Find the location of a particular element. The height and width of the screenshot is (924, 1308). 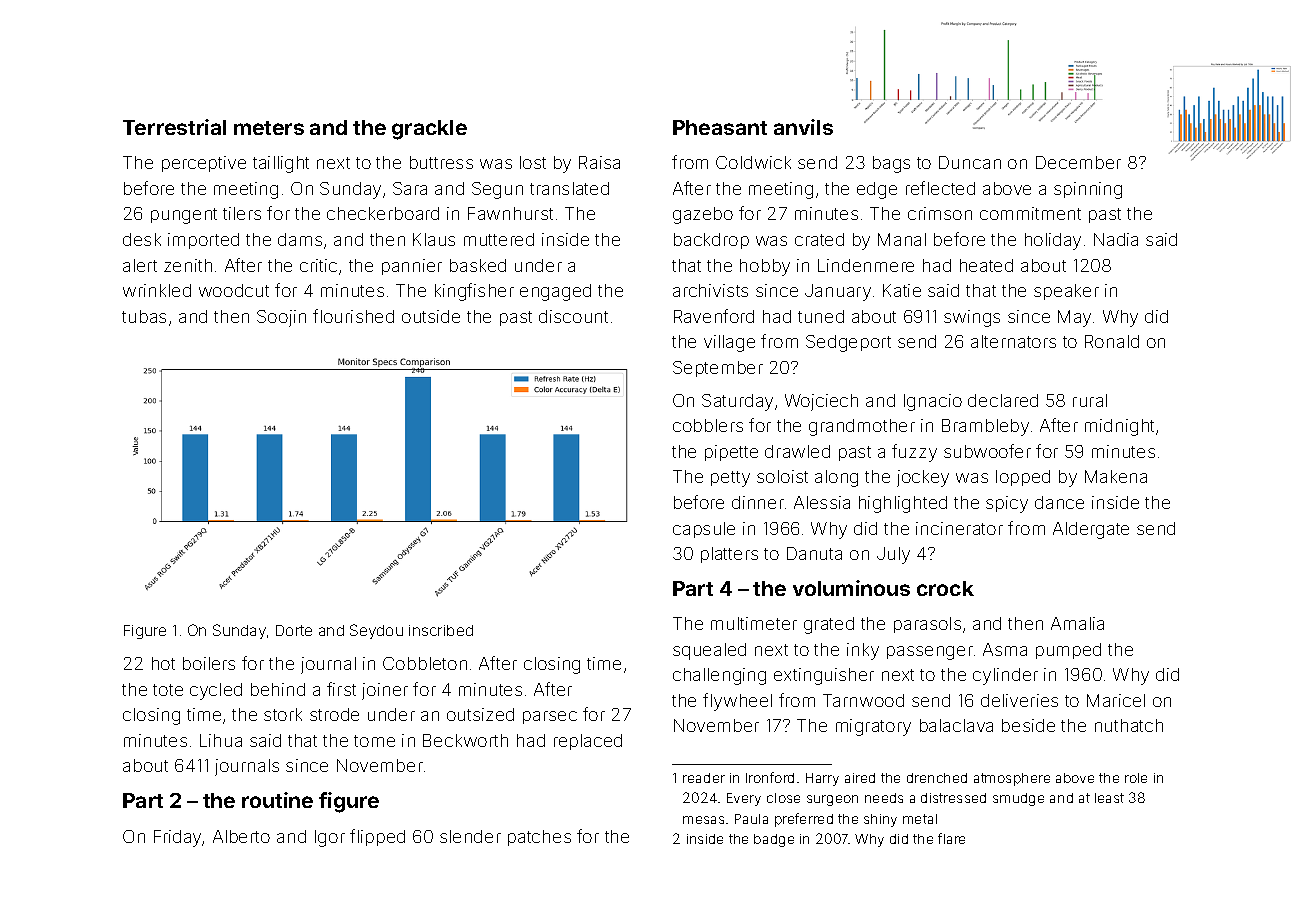

first is located at coordinates (341, 689).
